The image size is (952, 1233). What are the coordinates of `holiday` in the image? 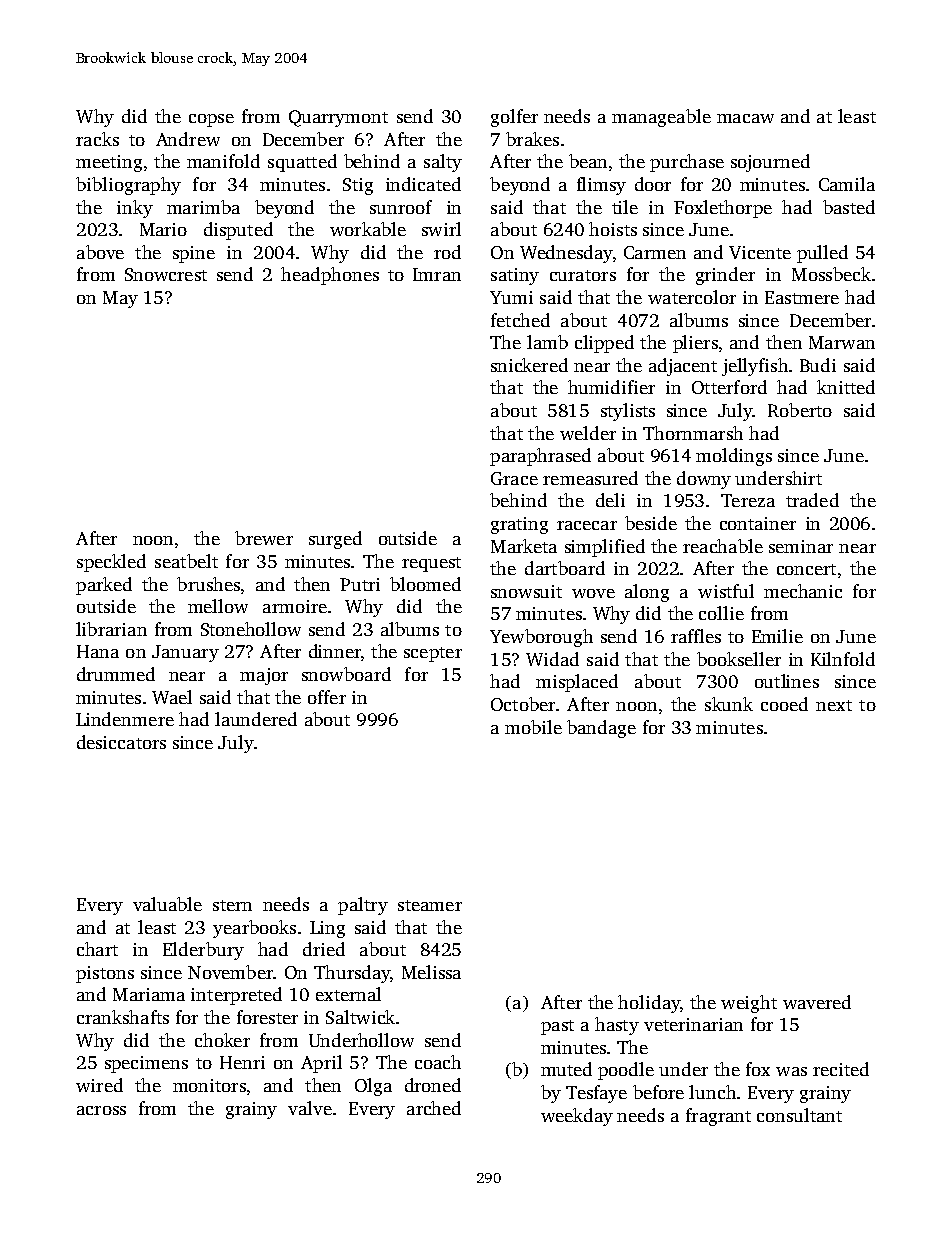 It's located at (649, 1004).
